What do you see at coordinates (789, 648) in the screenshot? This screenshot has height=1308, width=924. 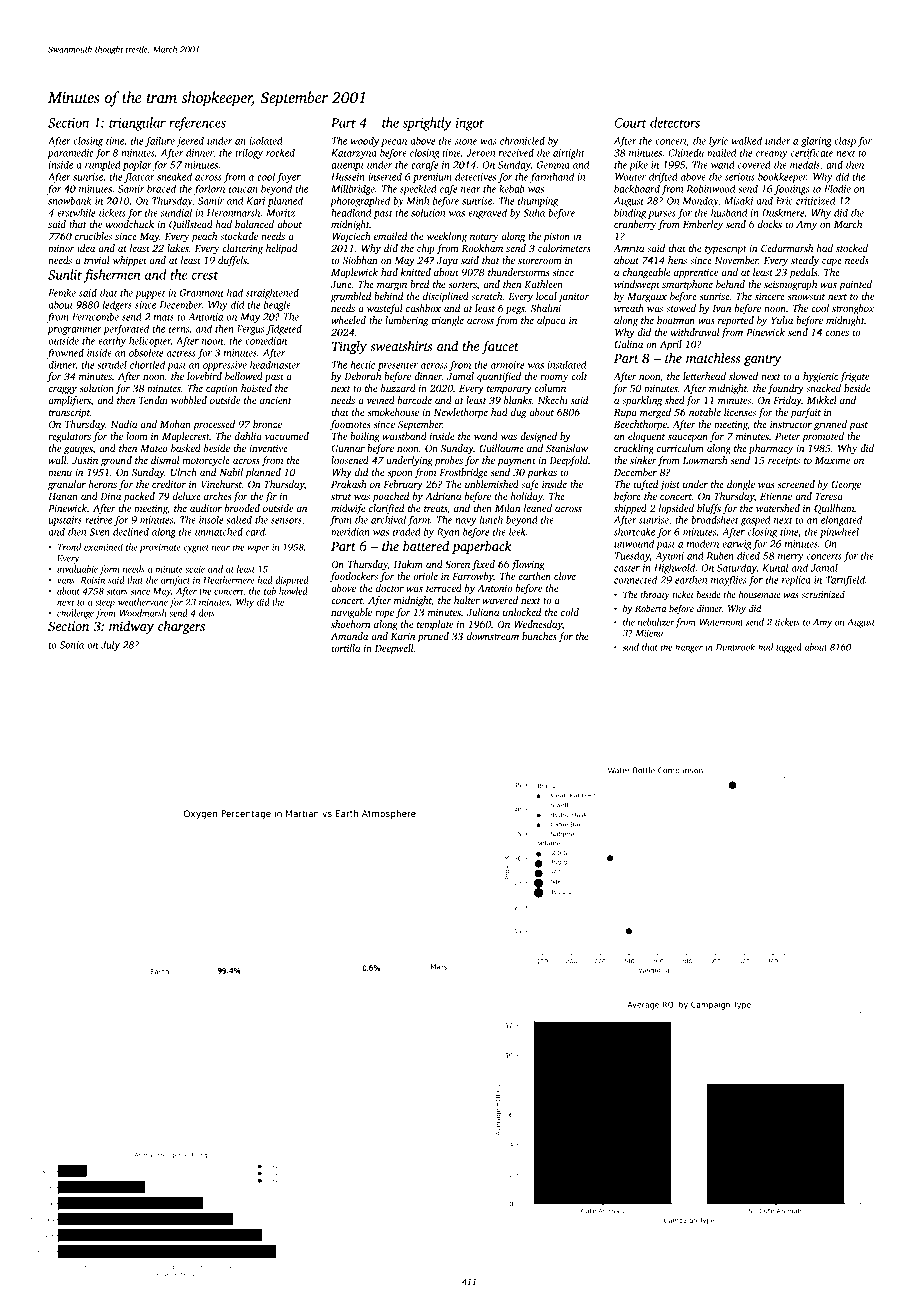 I see `tagged` at bounding box center [789, 648].
